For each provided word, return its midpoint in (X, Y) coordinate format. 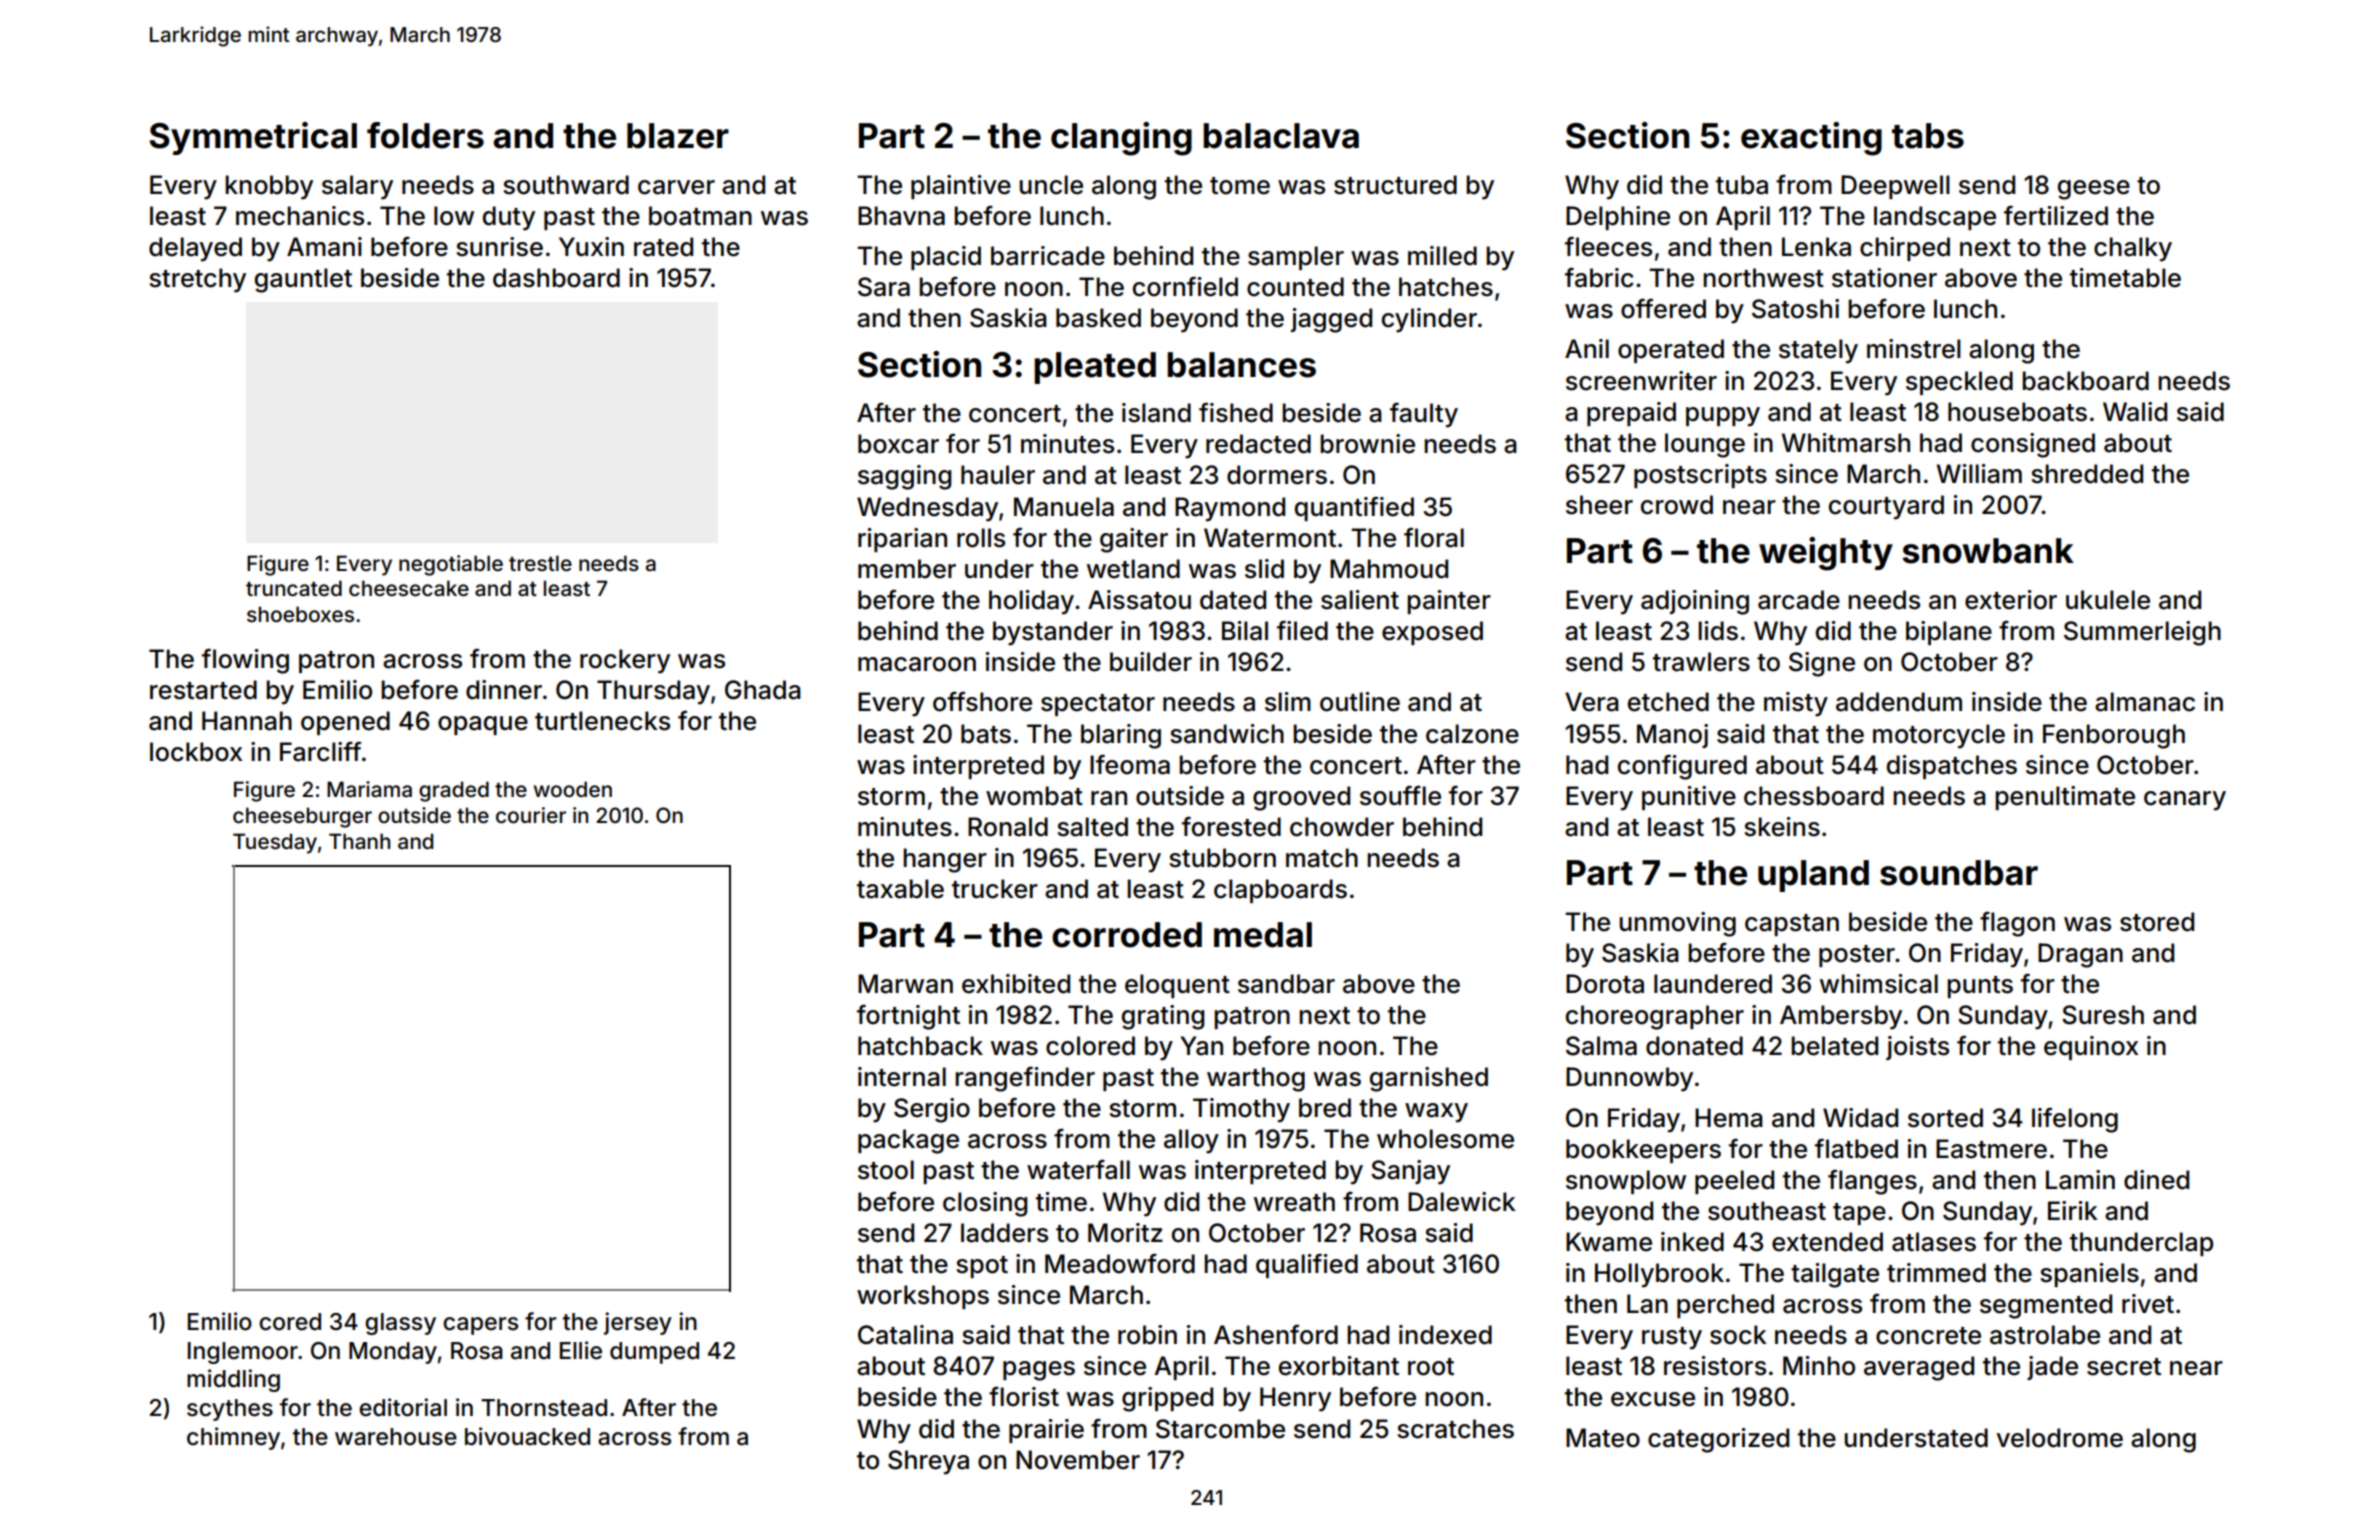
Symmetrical (253, 138)
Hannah (247, 721)
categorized (1718, 1440)
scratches (1455, 1429)
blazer (678, 136)
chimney (233, 1438)
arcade (1799, 600)
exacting (1811, 139)
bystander (1053, 633)
